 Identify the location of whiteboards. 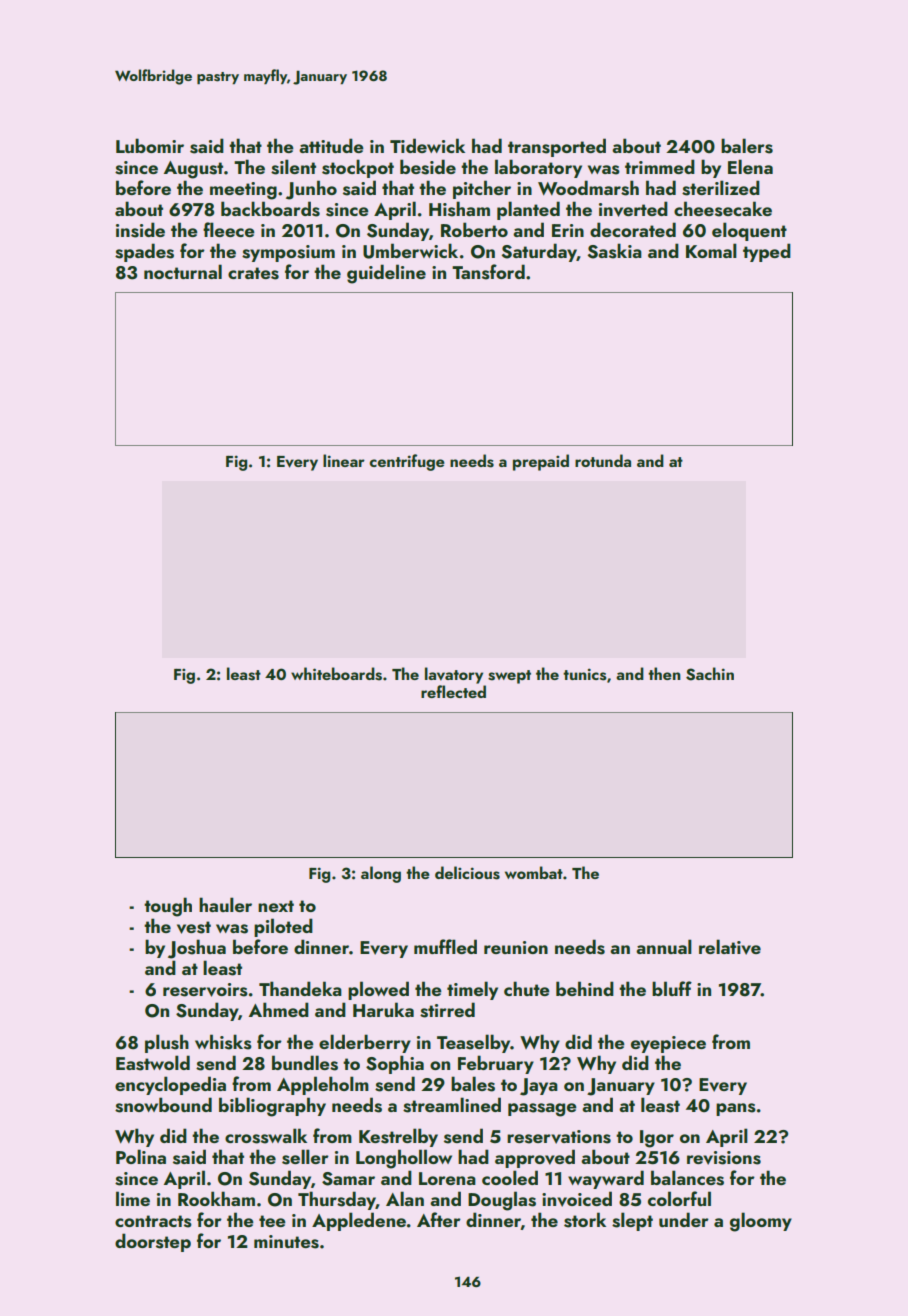
(336, 674).
